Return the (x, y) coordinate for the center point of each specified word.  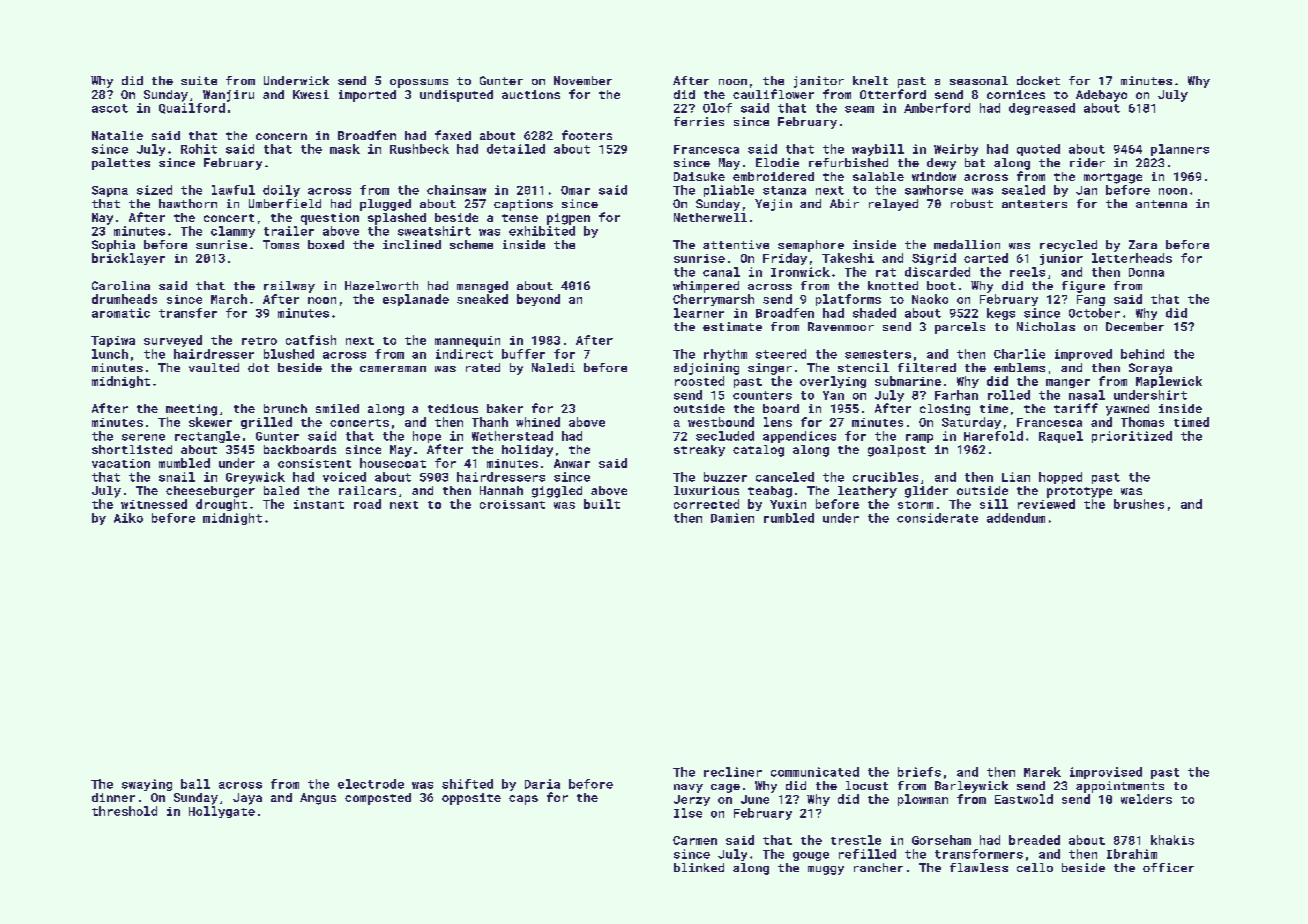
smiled (337, 408)
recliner (733, 772)
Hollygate (222, 812)
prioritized (1132, 437)
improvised (1106, 773)
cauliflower (773, 94)
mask (345, 149)
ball (195, 784)
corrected (706, 504)
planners (1180, 150)
